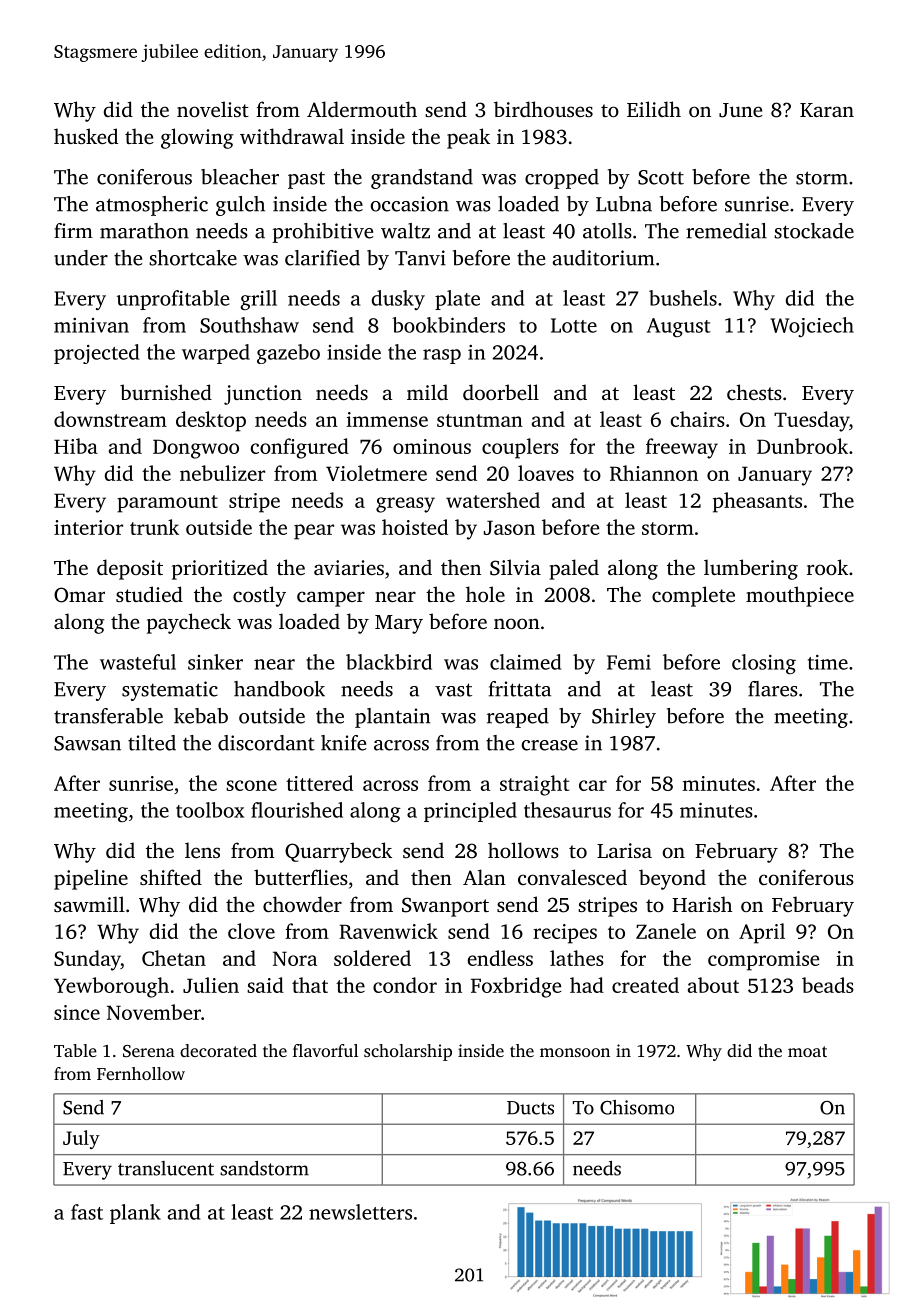 This document has width=908, height=1316. I want to click on translucent, so click(166, 1168).
